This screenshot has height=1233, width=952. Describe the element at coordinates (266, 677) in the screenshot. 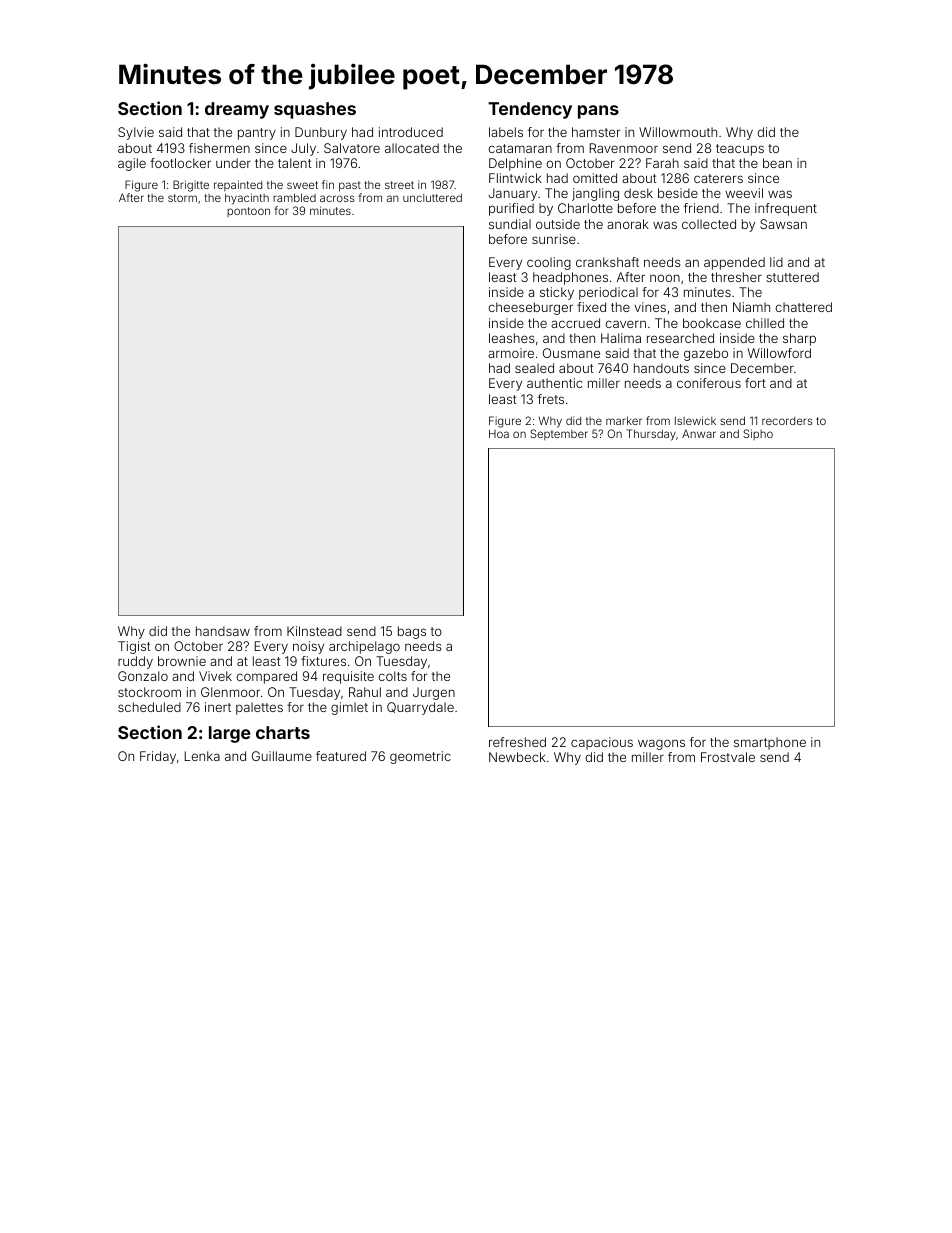

I see `compared` at that location.
